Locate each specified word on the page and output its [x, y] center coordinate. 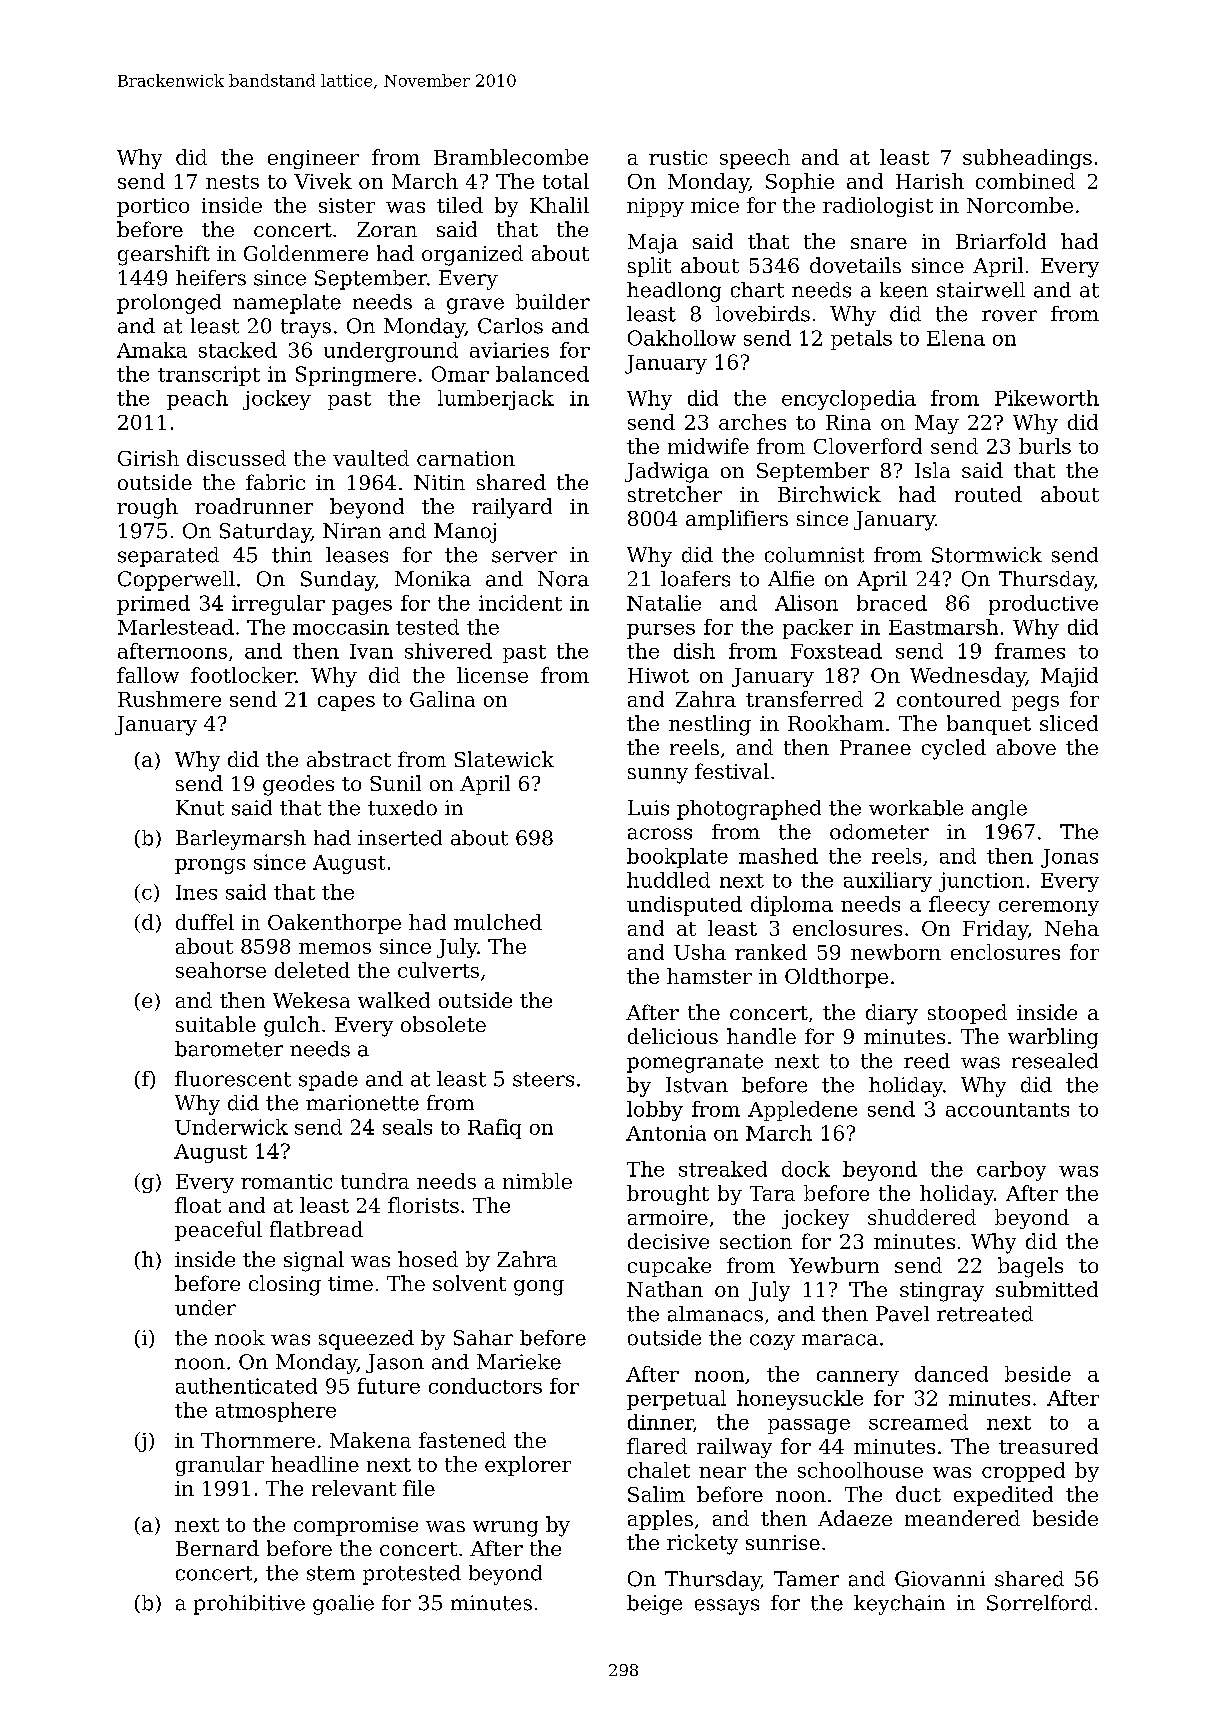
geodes [298, 785]
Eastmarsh [943, 627]
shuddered [922, 1217]
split [649, 267]
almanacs [715, 1314]
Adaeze [855, 1518]
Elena [956, 338]
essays [727, 1607]
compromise [356, 1526]
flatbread [316, 1229]
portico [153, 207]
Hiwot [658, 675]
